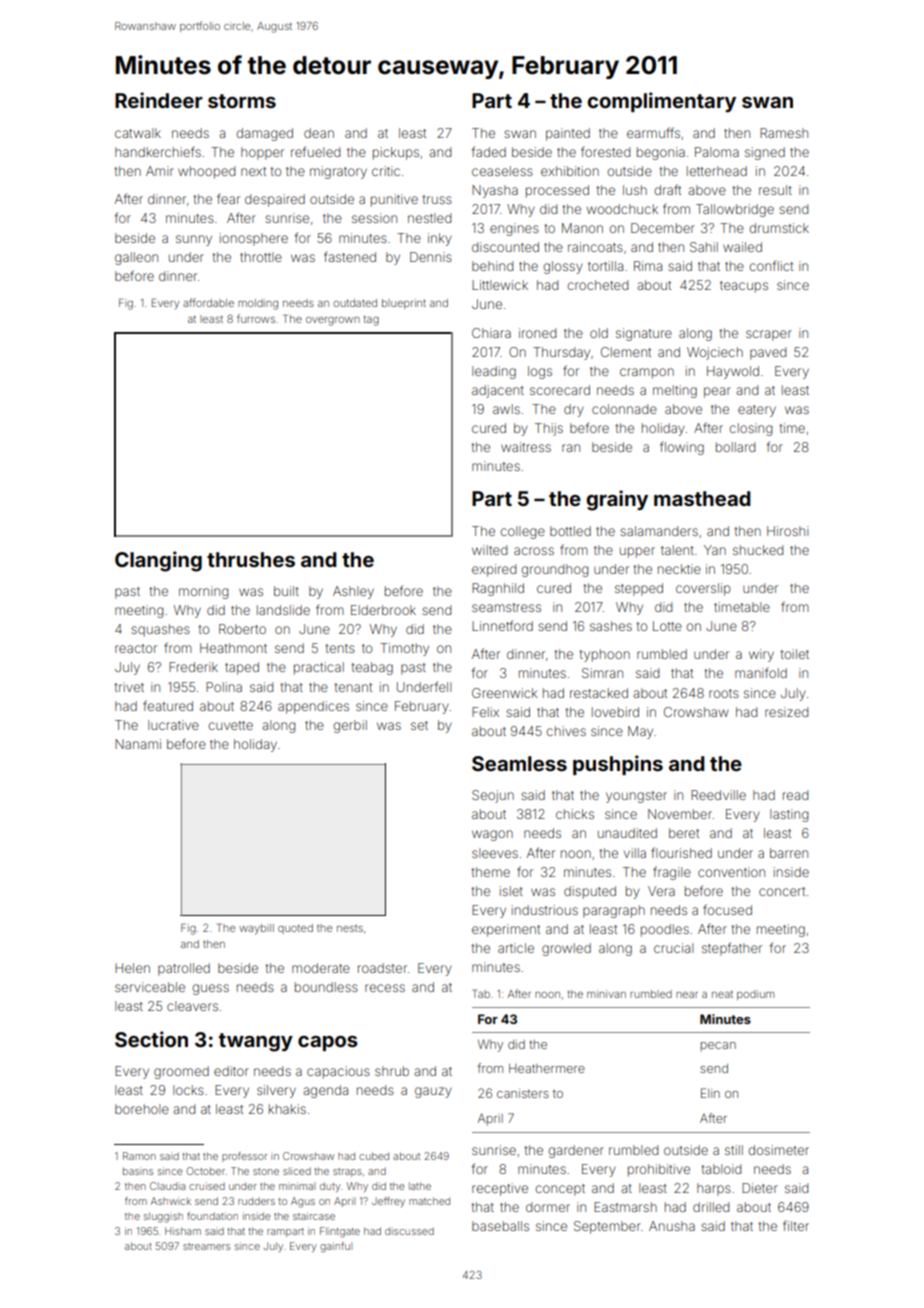 Image resolution: width=924 pixels, height=1308 pixels. I want to click on Seojun, so click(493, 796).
